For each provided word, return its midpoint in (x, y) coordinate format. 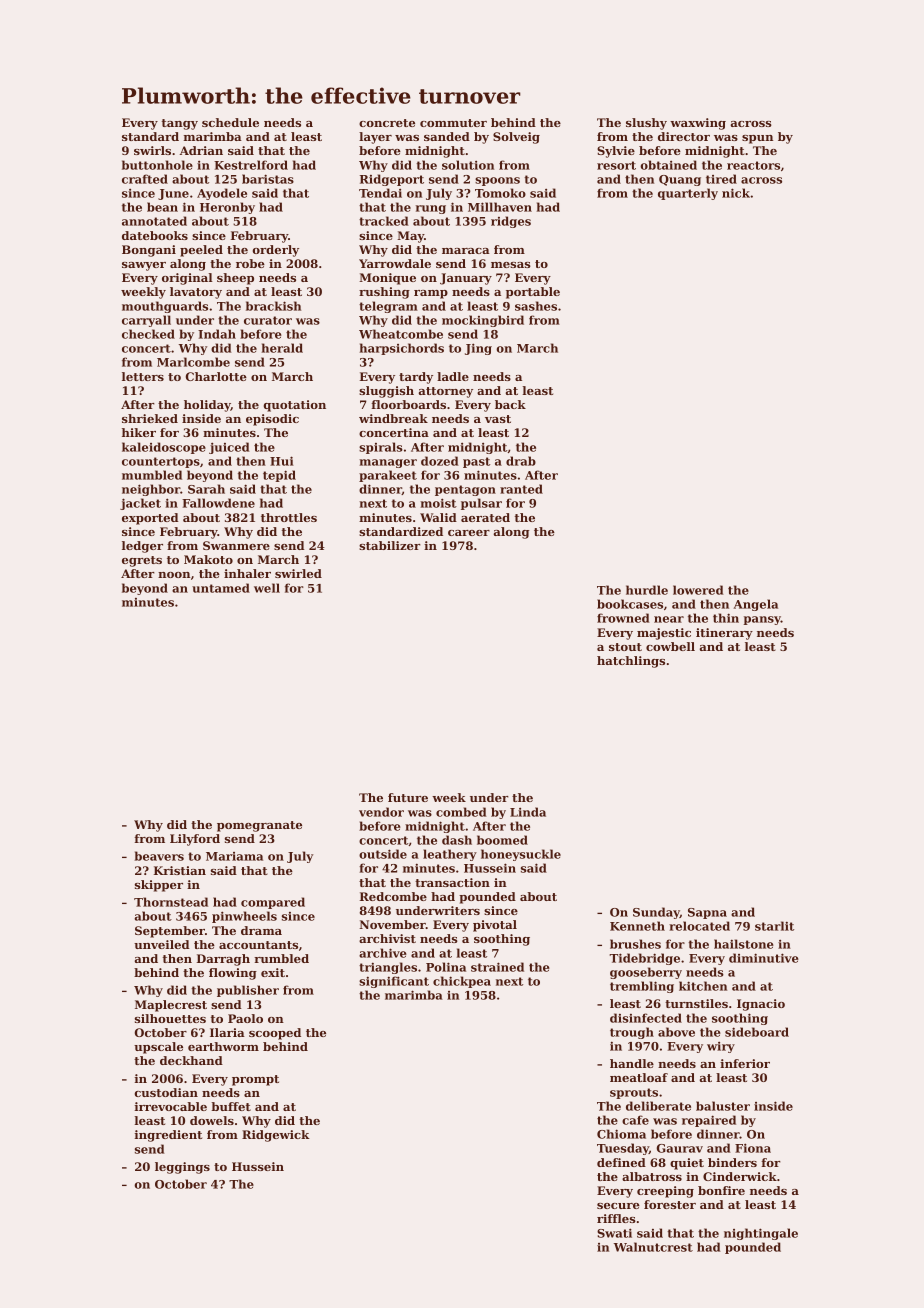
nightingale (761, 1234)
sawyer (144, 266)
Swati (614, 1233)
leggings (182, 1168)
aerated (485, 517)
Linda (528, 812)
